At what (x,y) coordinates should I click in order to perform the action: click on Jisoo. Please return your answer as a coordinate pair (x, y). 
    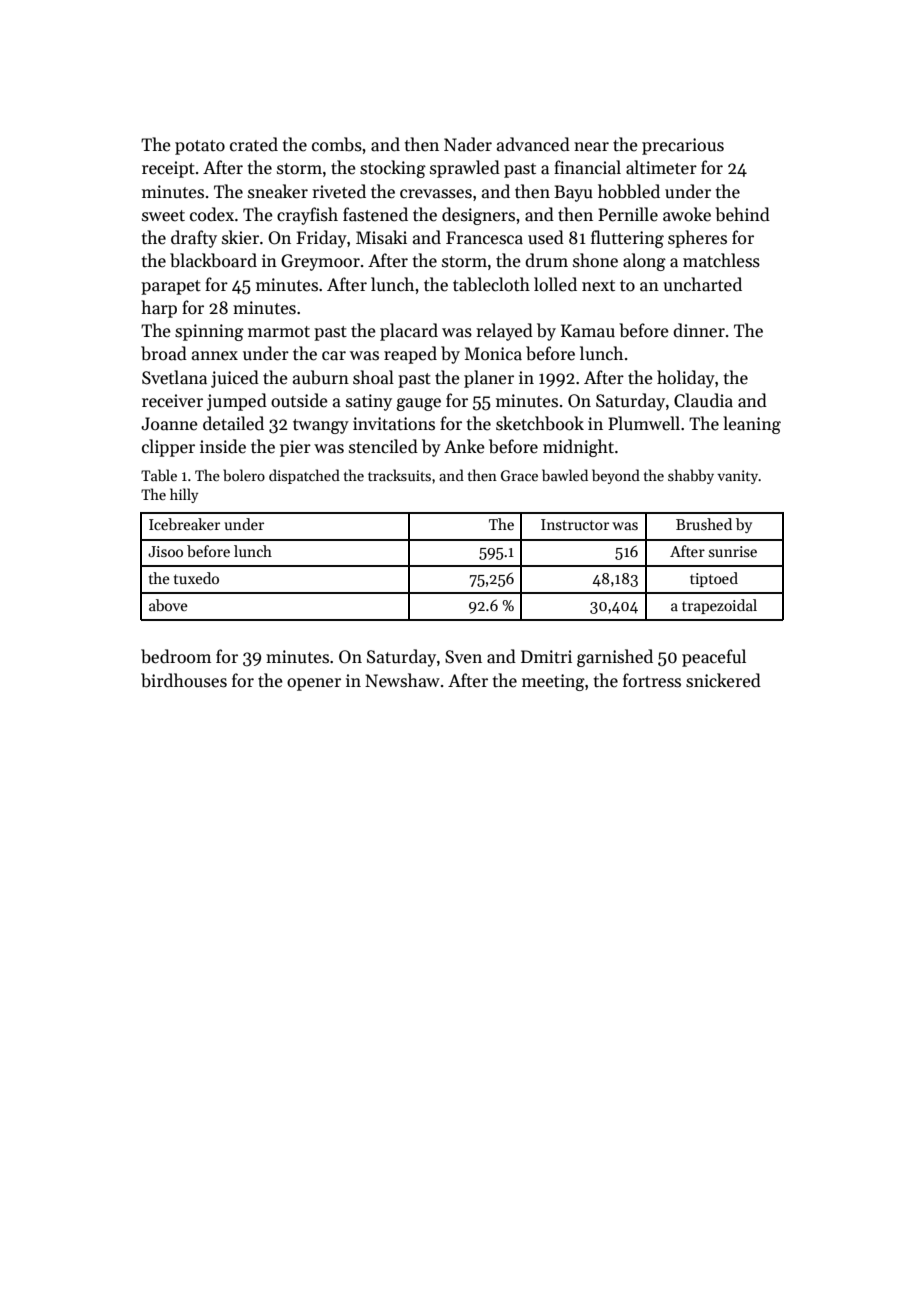
    Looking at the image, I should click on (165, 551).
